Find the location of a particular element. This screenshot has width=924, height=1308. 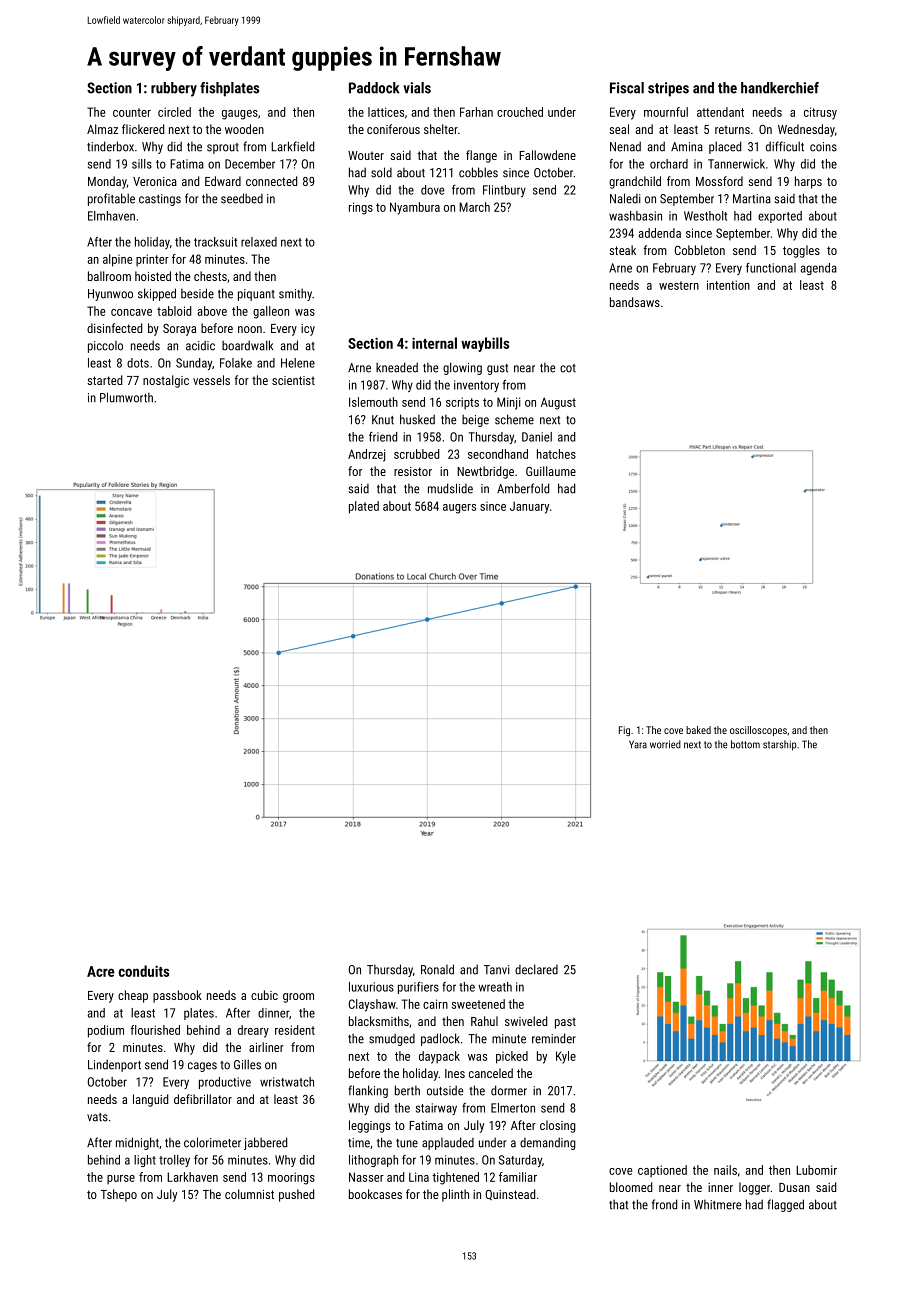

waybills is located at coordinates (485, 344).
